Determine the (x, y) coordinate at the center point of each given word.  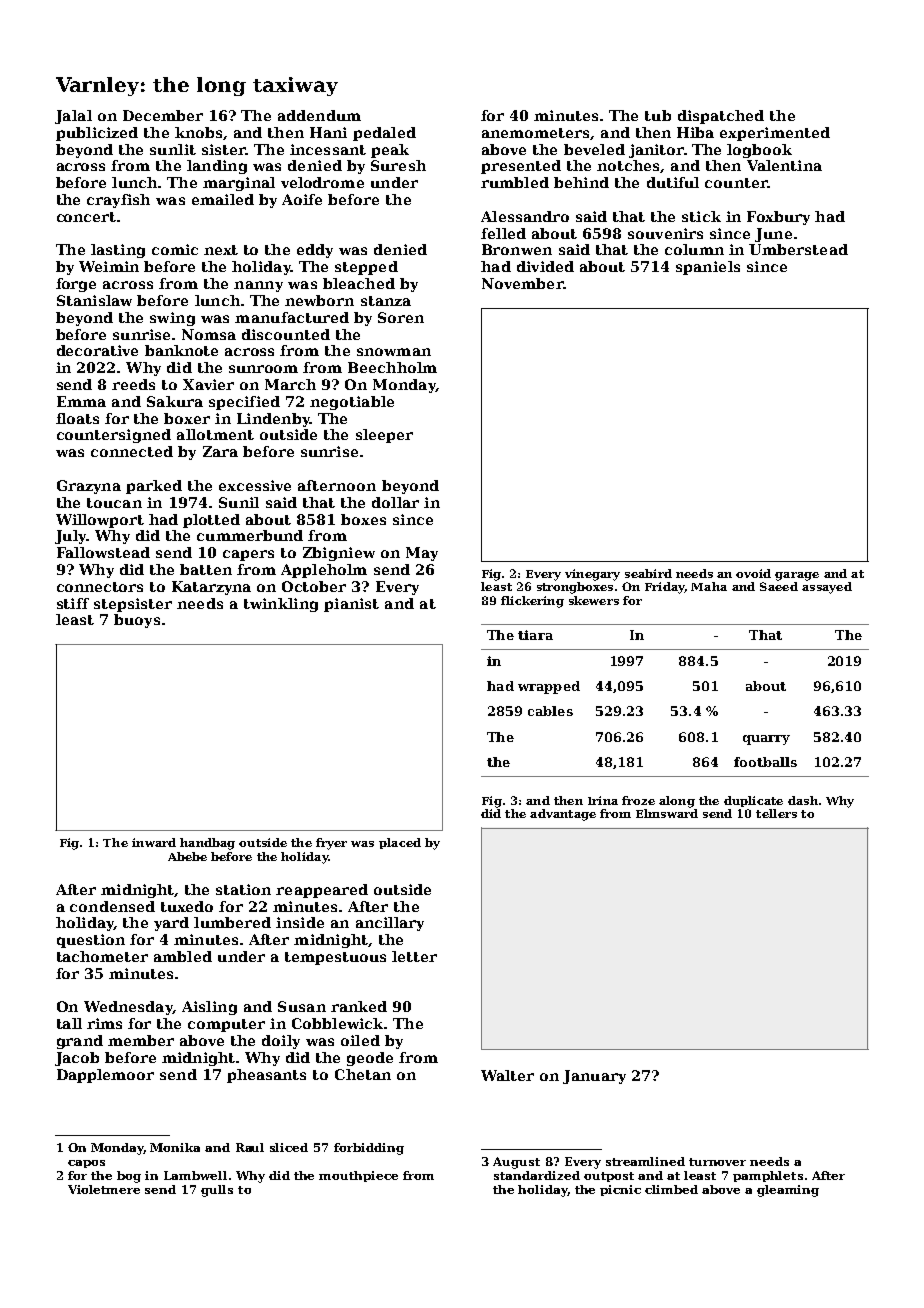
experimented (775, 134)
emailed (223, 199)
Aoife (302, 199)
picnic (620, 1190)
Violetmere (104, 1189)
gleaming (788, 1191)
